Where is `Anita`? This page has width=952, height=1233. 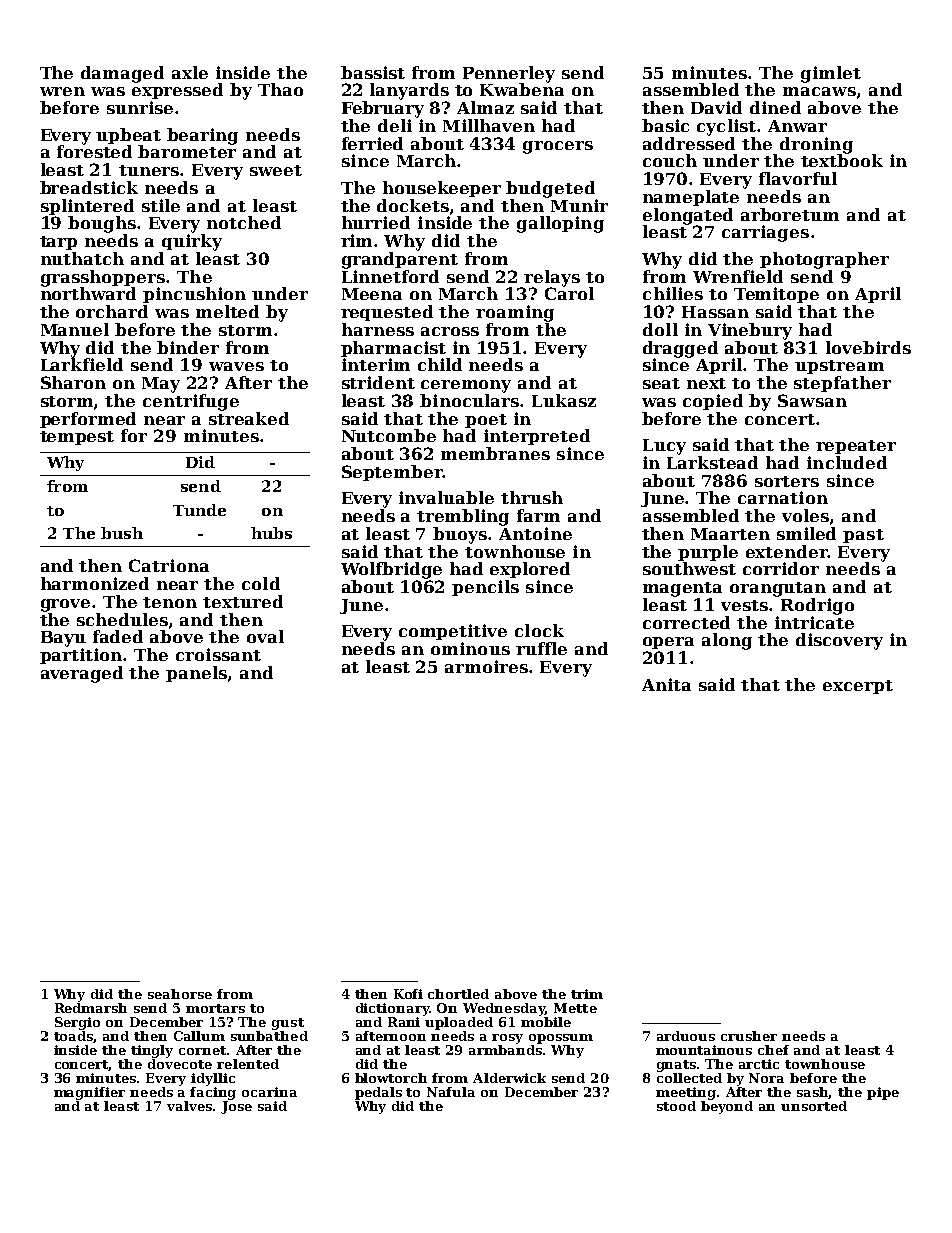 Anita is located at coordinates (666, 684).
